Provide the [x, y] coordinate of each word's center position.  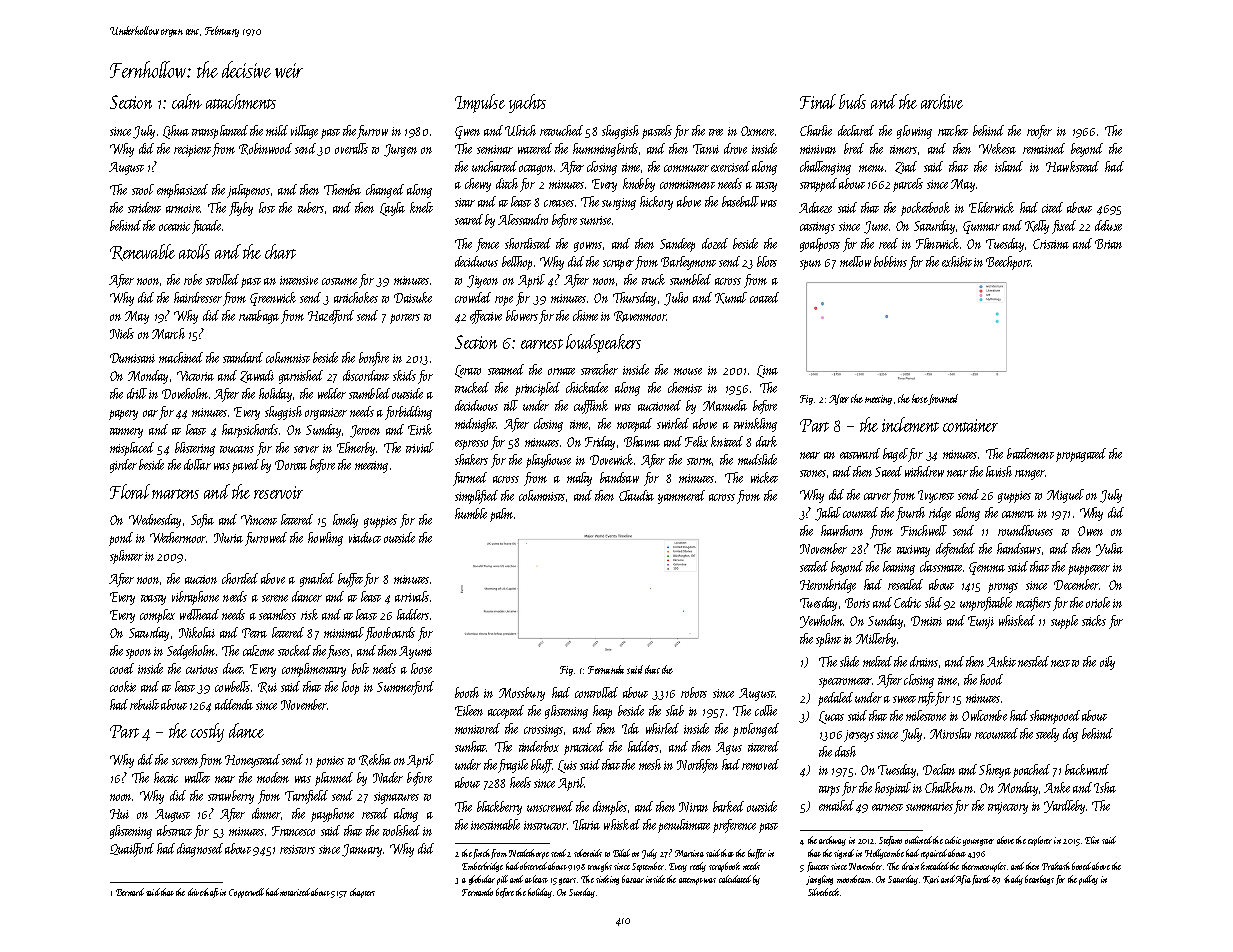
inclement [910, 424]
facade [206, 227]
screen [185, 761]
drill [137, 393]
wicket [764, 477]
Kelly [1037, 227]
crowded [473, 297]
